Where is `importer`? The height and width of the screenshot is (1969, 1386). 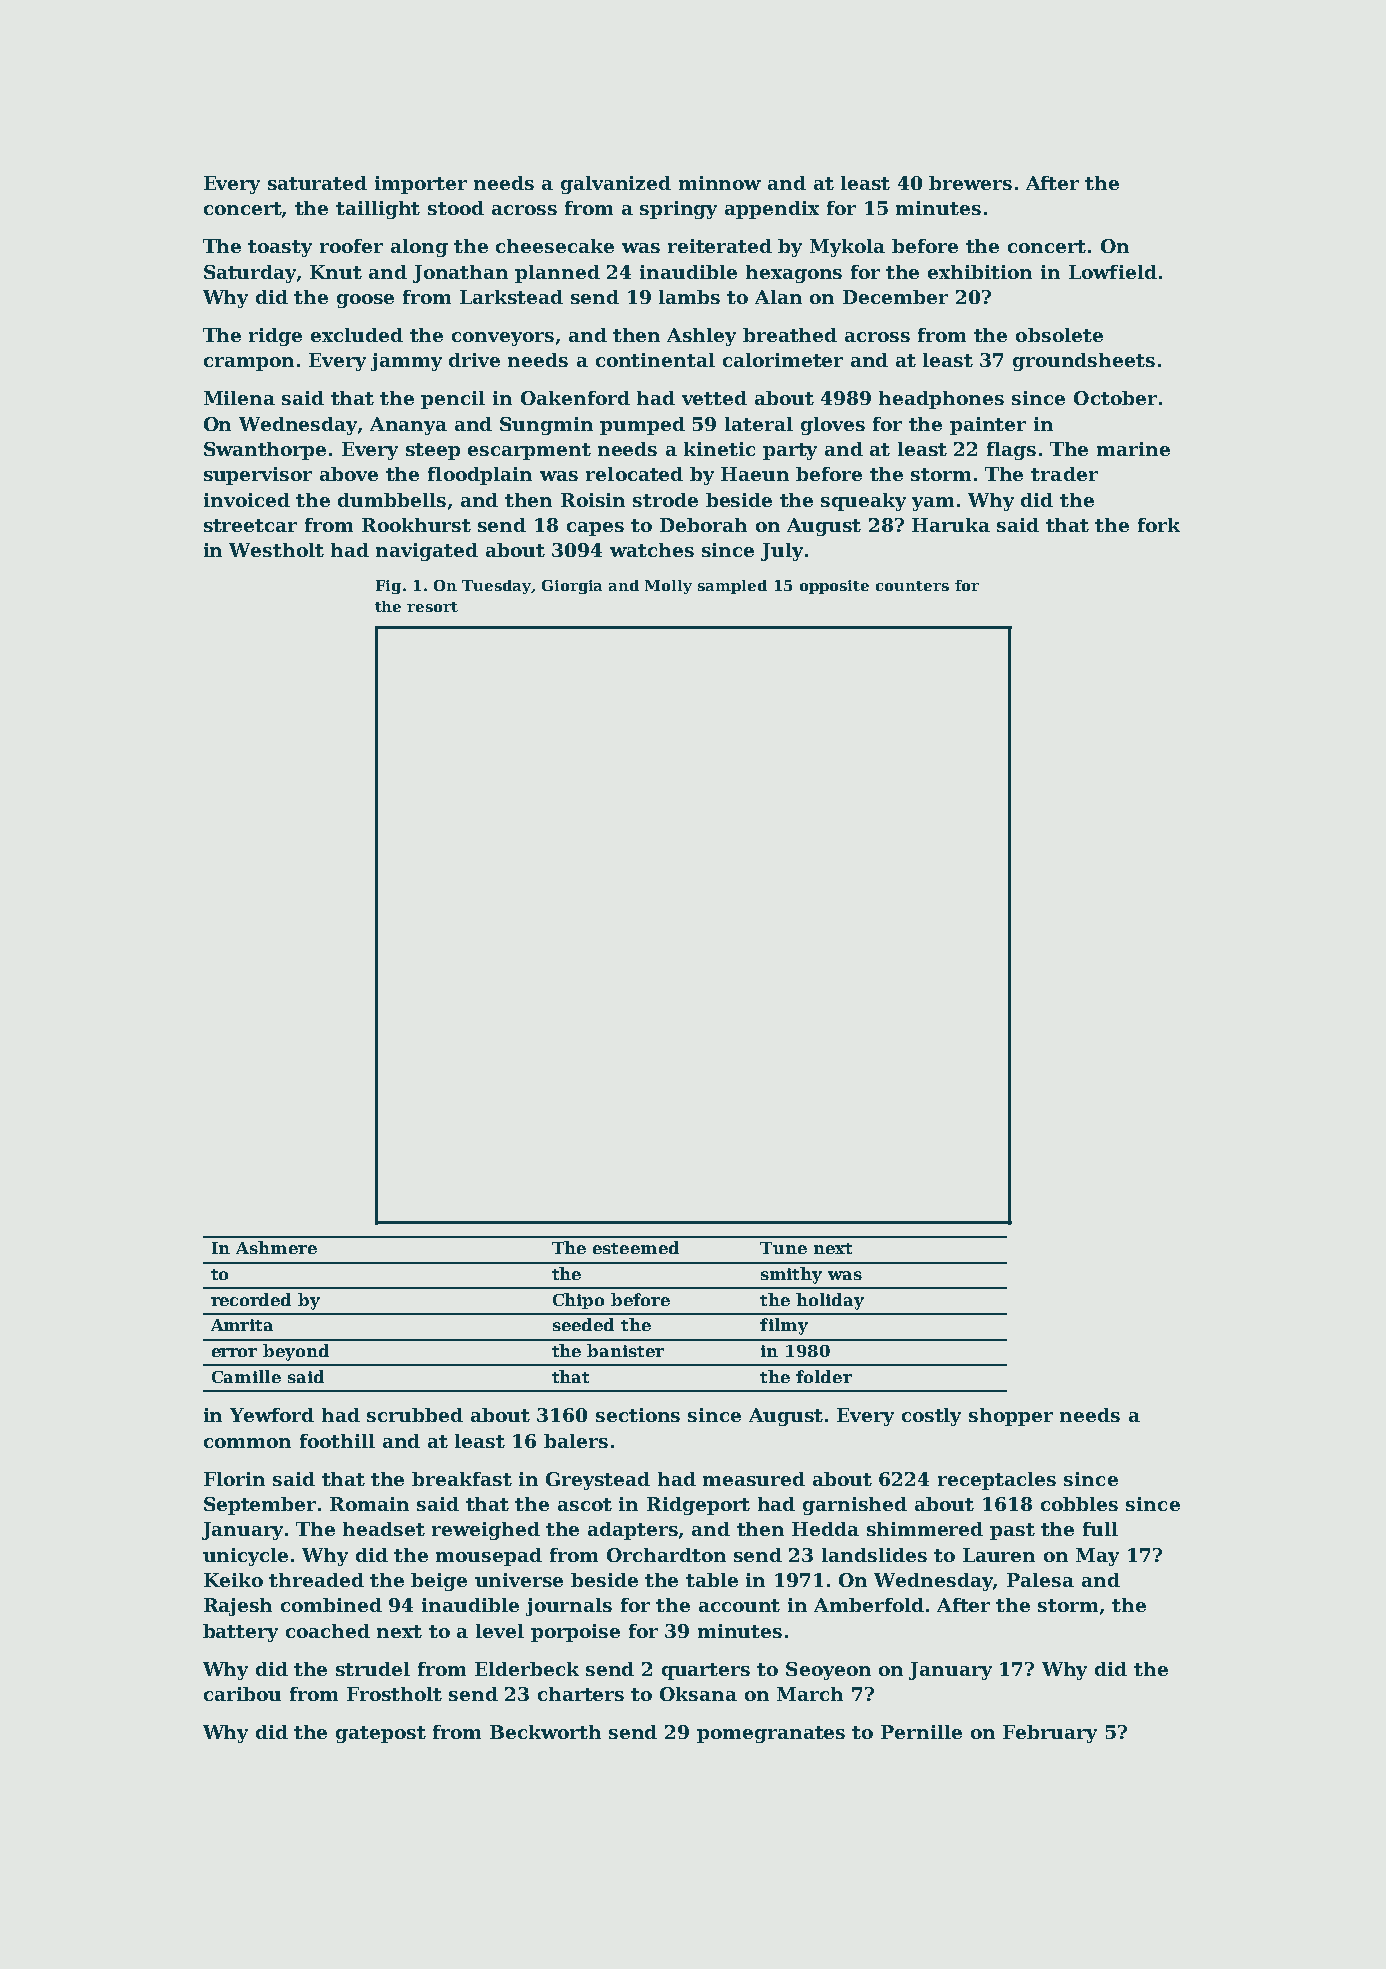
importer is located at coordinates (421, 185).
